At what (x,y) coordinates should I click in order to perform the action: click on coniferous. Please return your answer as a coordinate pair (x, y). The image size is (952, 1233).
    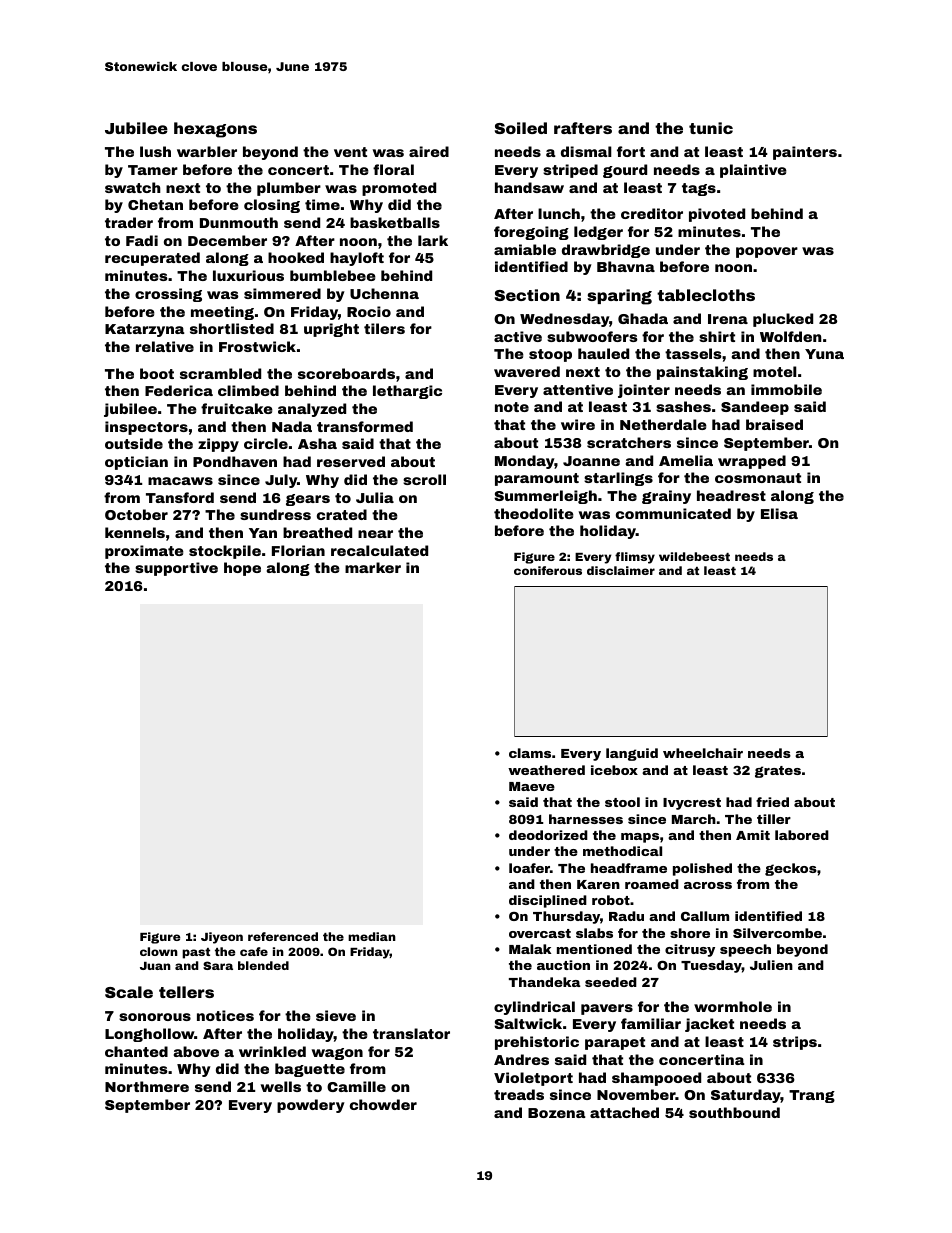
    Looking at the image, I should click on (548, 570).
